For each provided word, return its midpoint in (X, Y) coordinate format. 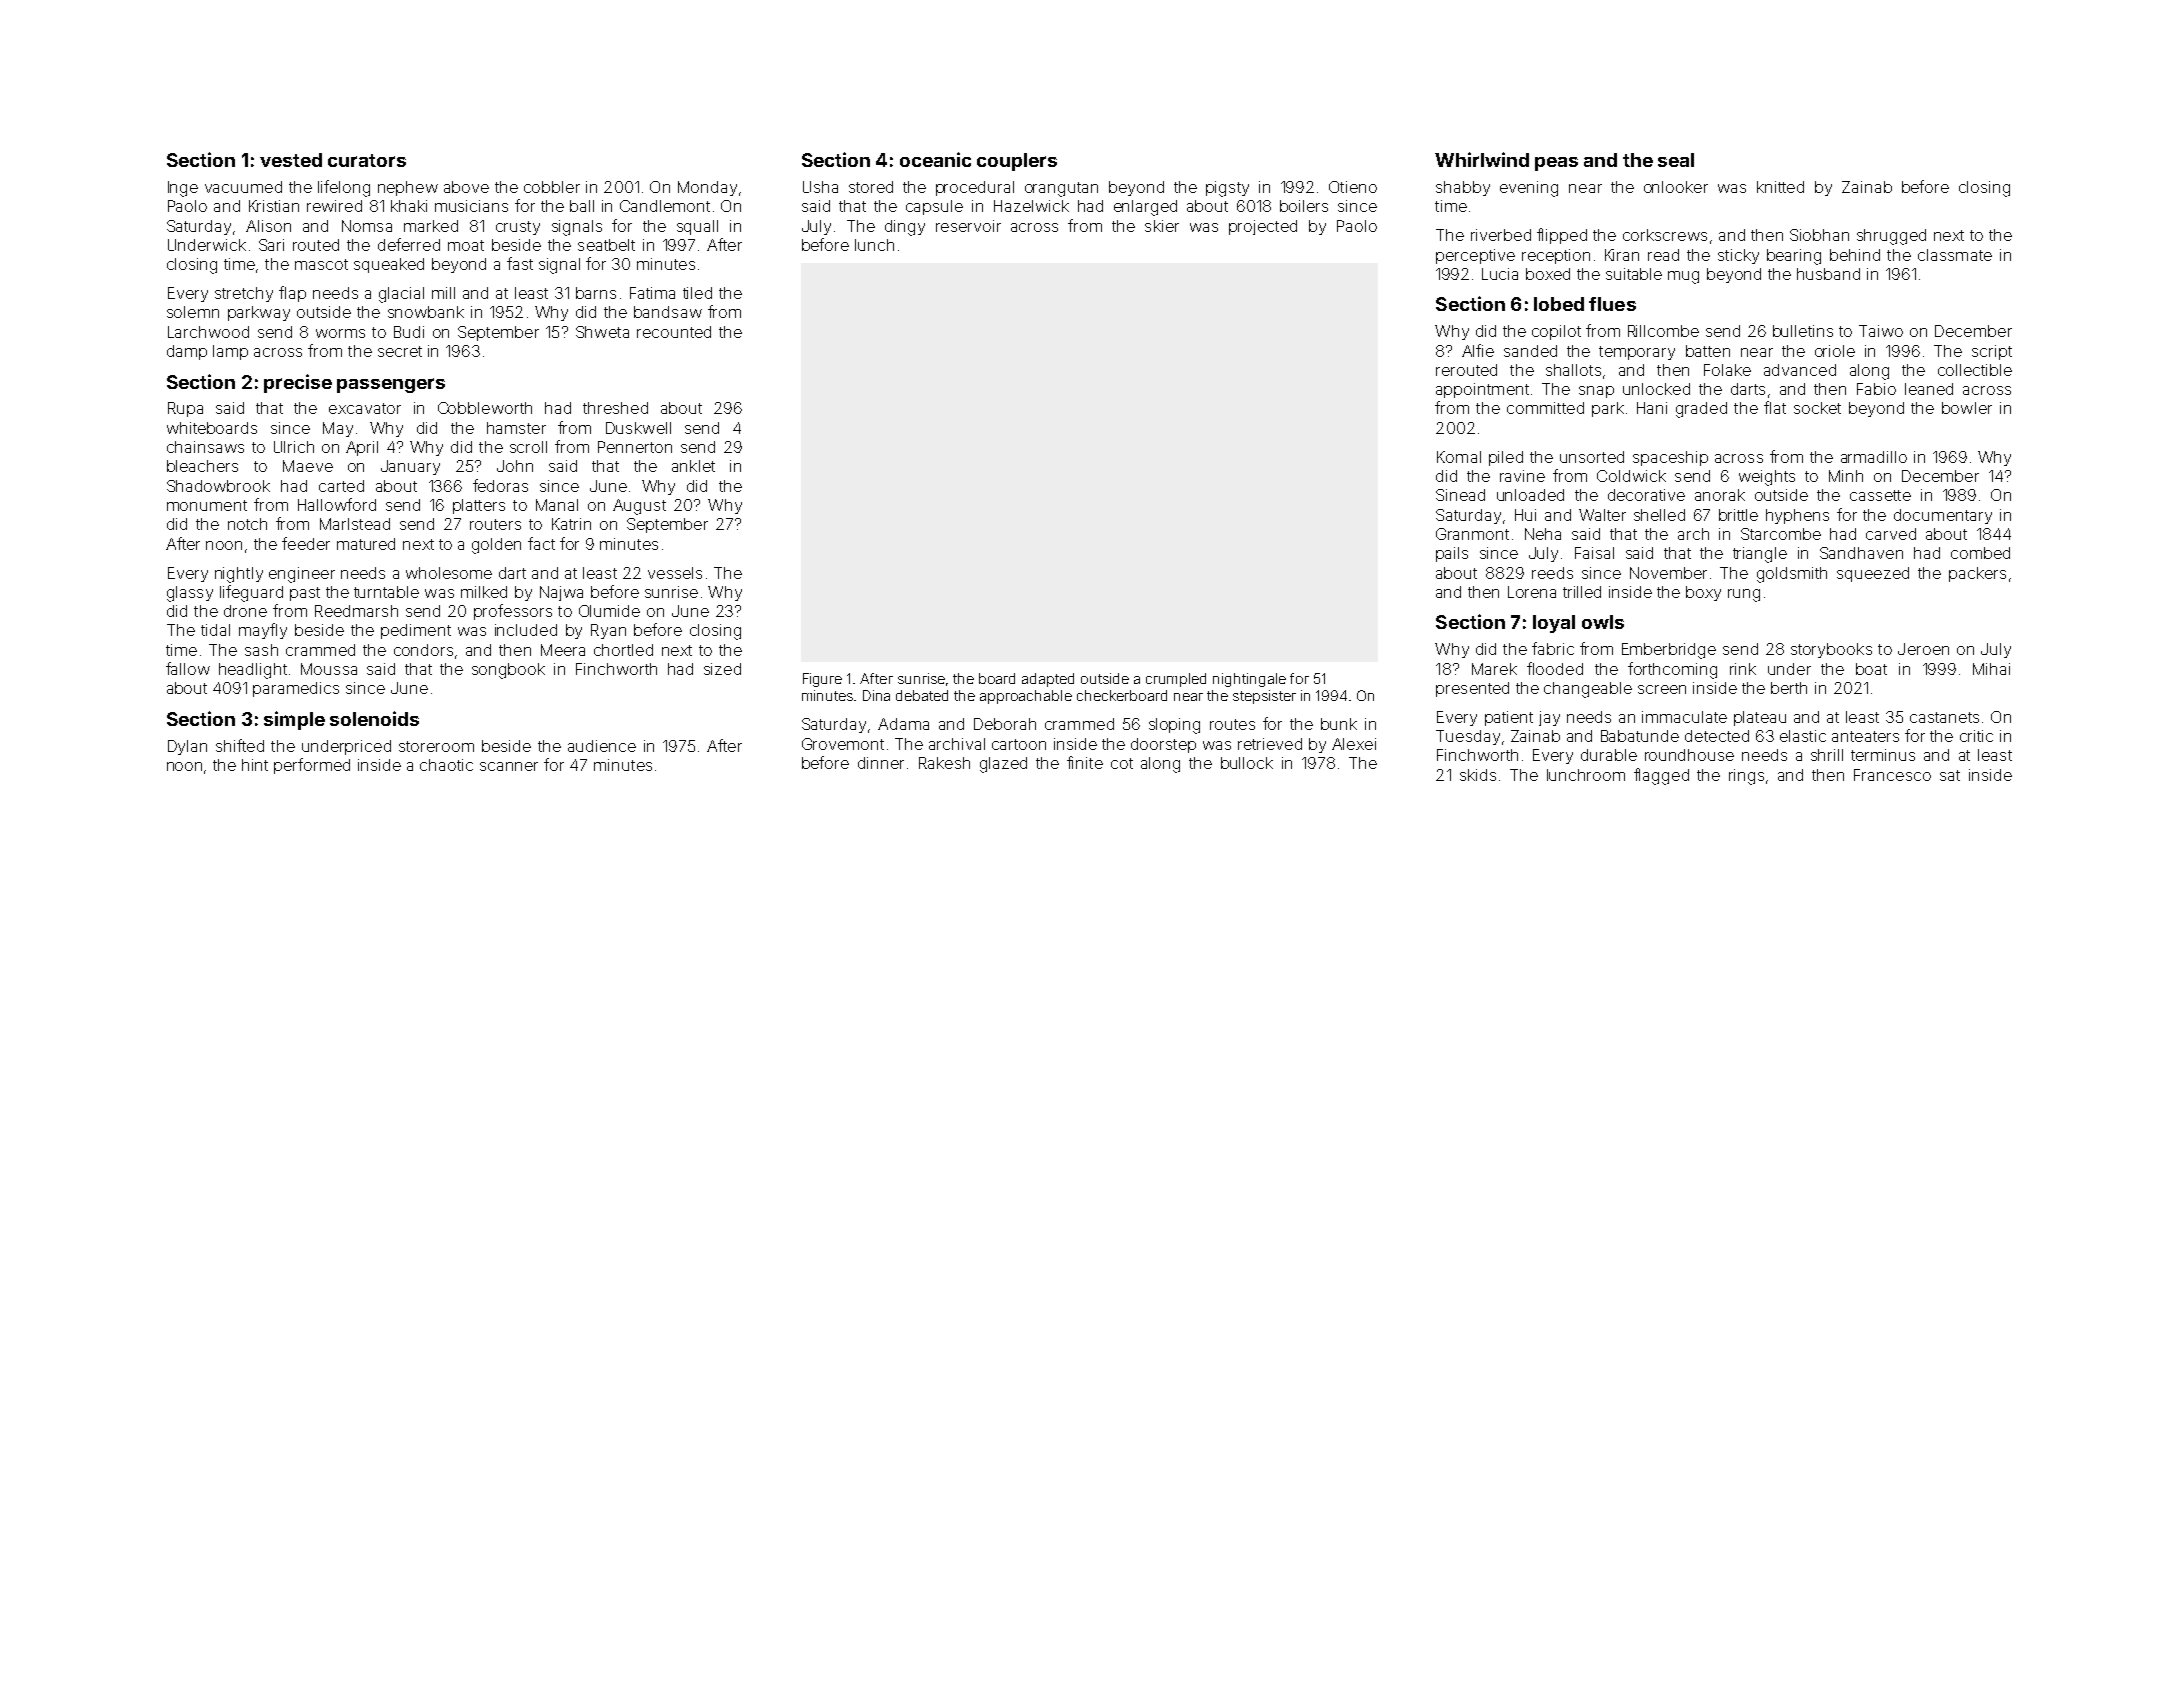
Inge (183, 189)
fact (541, 543)
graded (1701, 410)
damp (187, 352)
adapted (1048, 680)
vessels (675, 573)
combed (1980, 553)
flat (1775, 407)
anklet (693, 466)
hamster (516, 428)
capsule (934, 207)
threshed (615, 408)
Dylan (187, 747)
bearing (1794, 257)
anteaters (1865, 736)
